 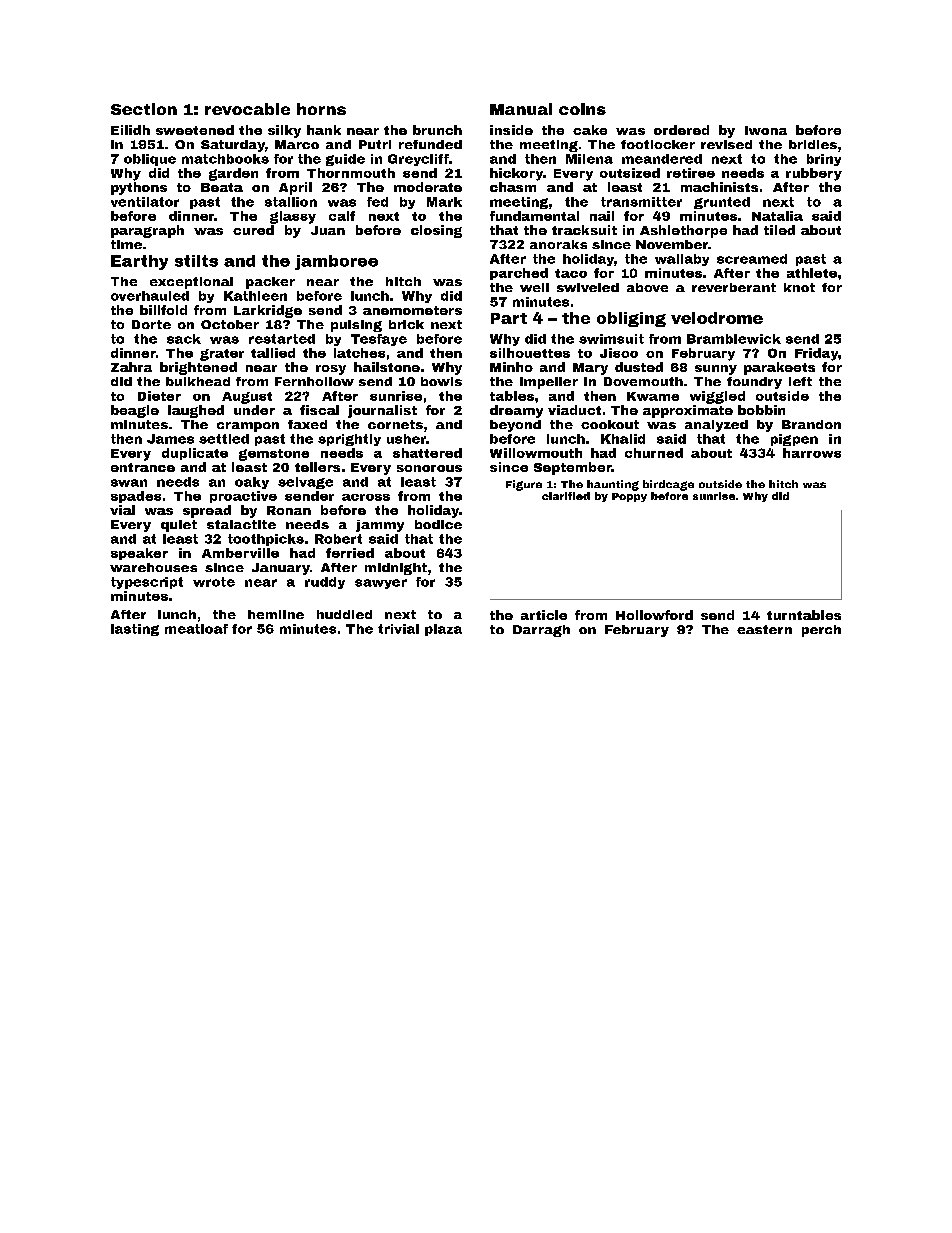 What do you see at coordinates (777, 216) in the screenshot?
I see `Natalia` at bounding box center [777, 216].
